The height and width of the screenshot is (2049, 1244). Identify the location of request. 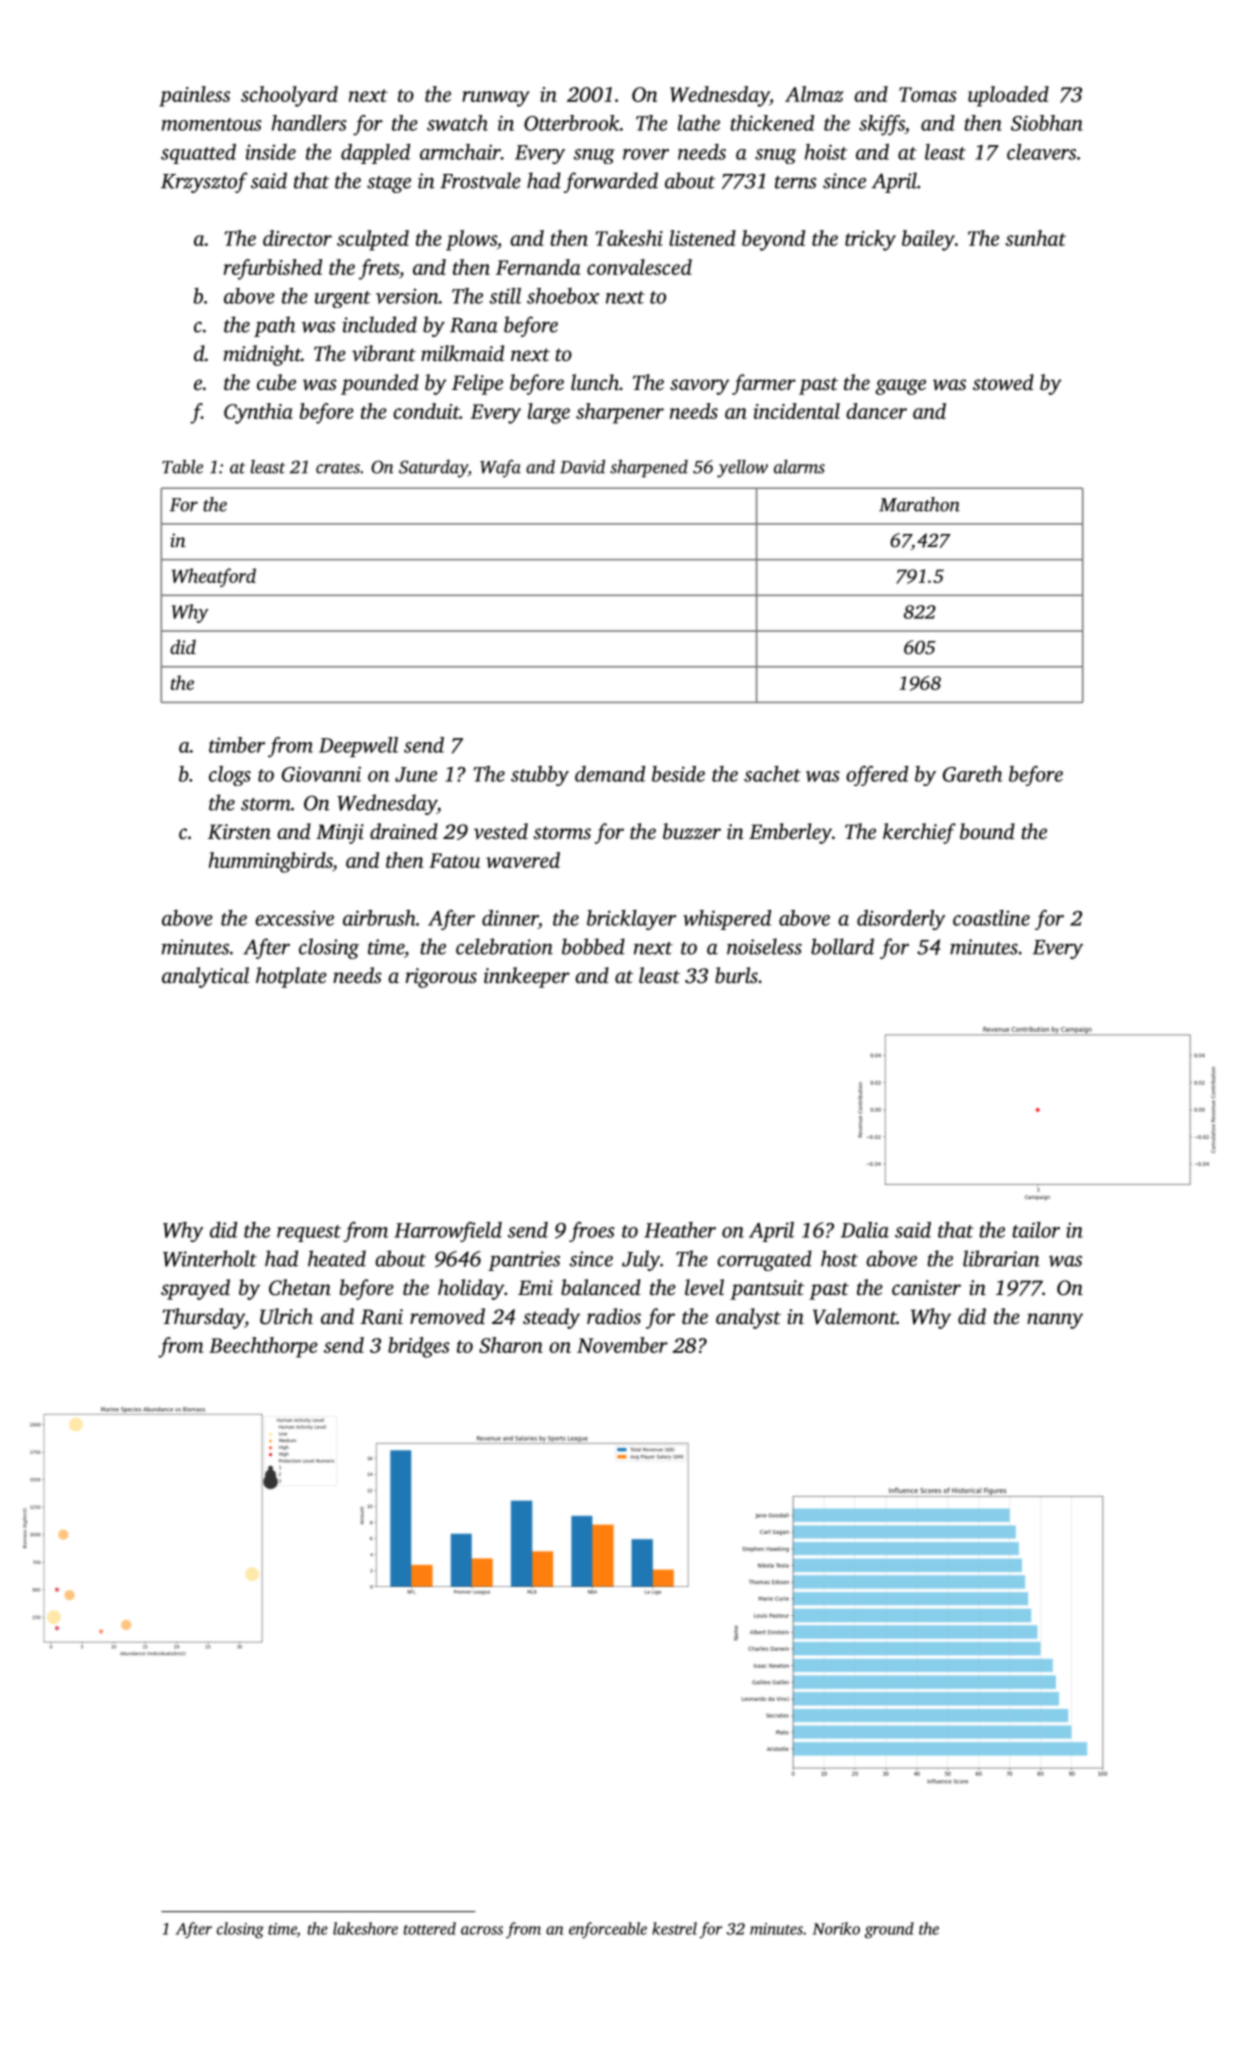
(309, 1233).
